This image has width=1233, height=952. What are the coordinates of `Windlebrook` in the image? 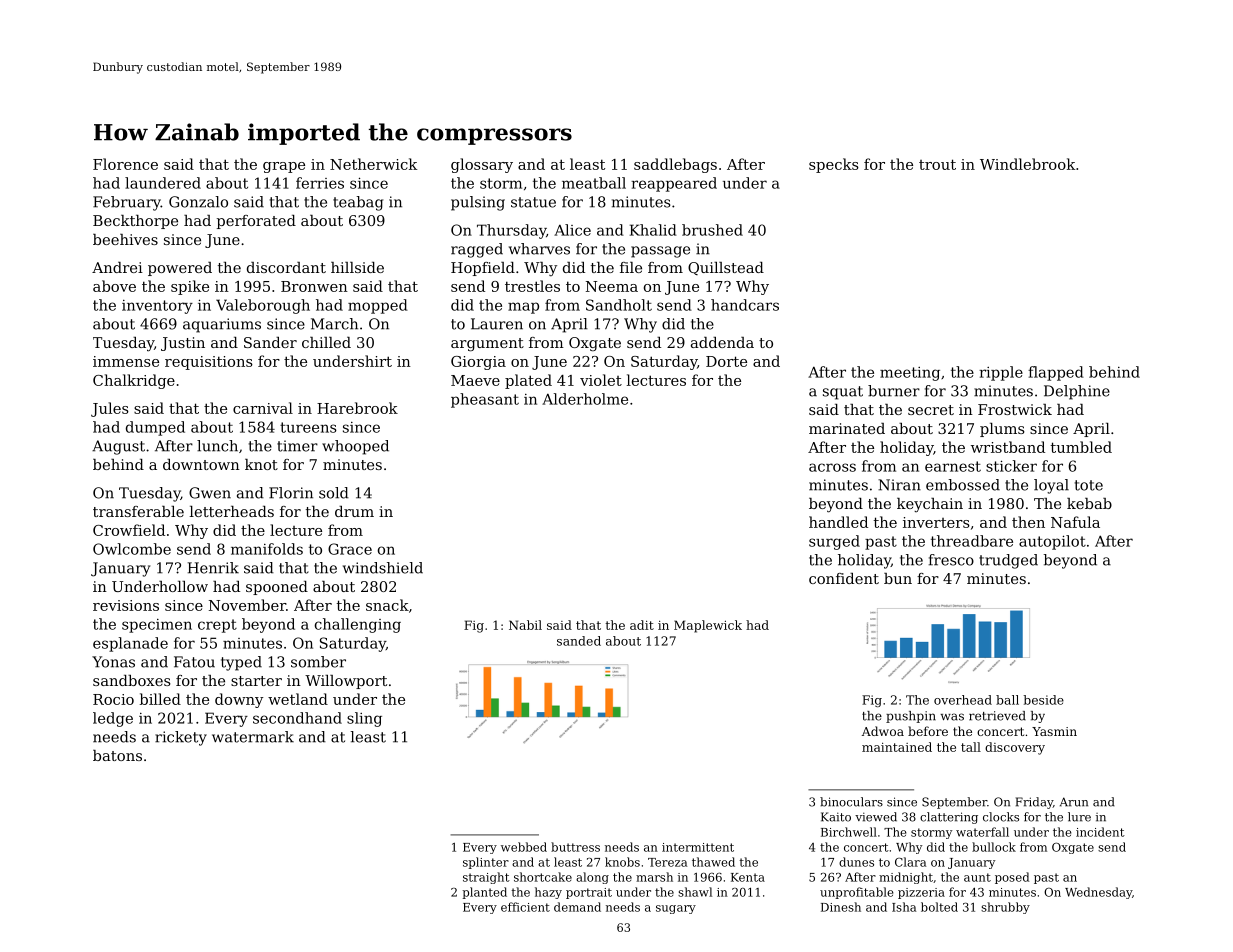 It's located at (1027, 164).
